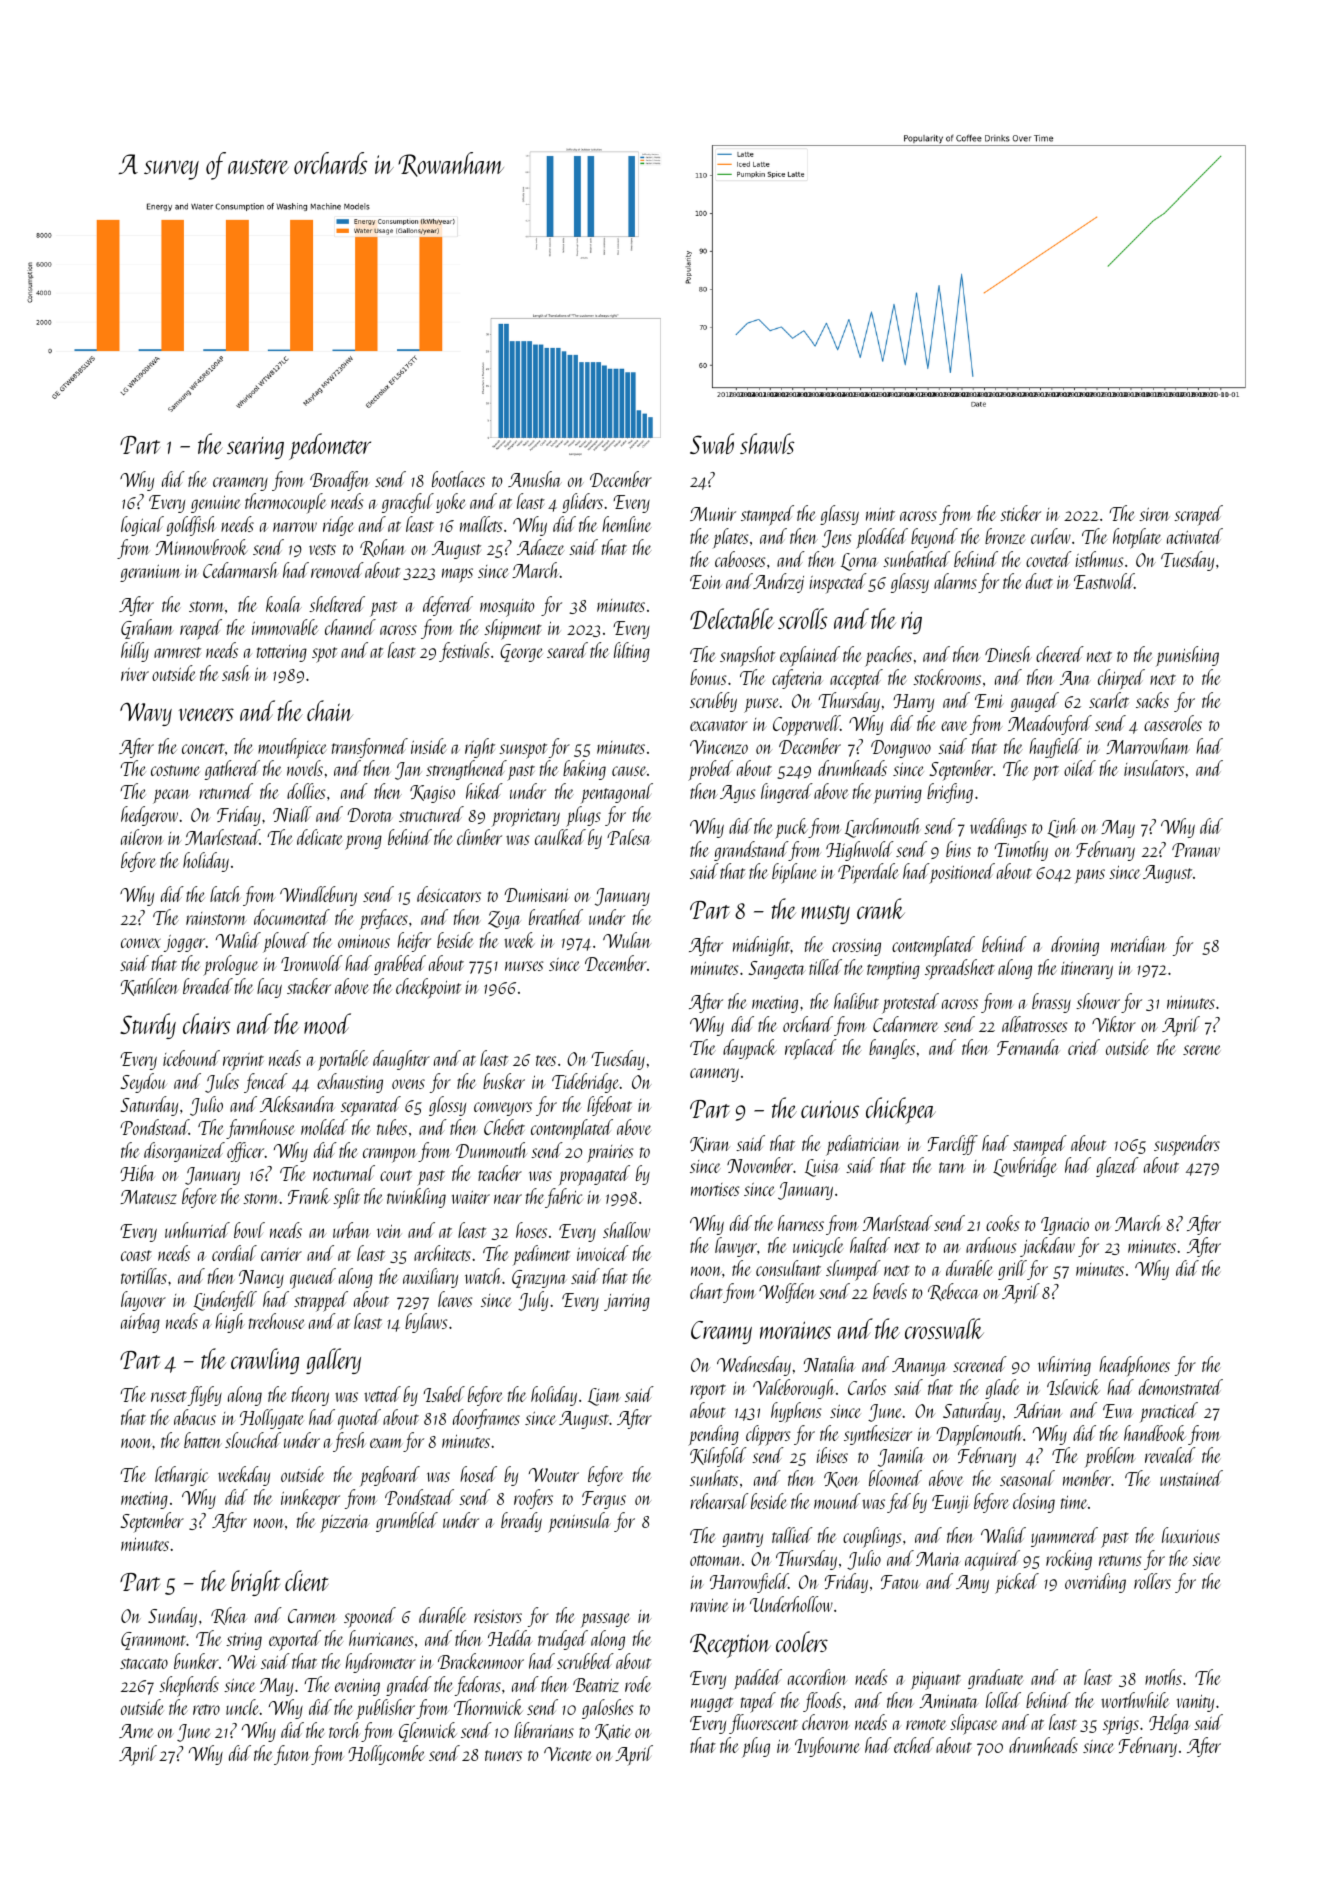 Image resolution: width=1341 pixels, height=1897 pixels. What do you see at coordinates (340, 481) in the image?
I see `Broadfen` at bounding box center [340, 481].
